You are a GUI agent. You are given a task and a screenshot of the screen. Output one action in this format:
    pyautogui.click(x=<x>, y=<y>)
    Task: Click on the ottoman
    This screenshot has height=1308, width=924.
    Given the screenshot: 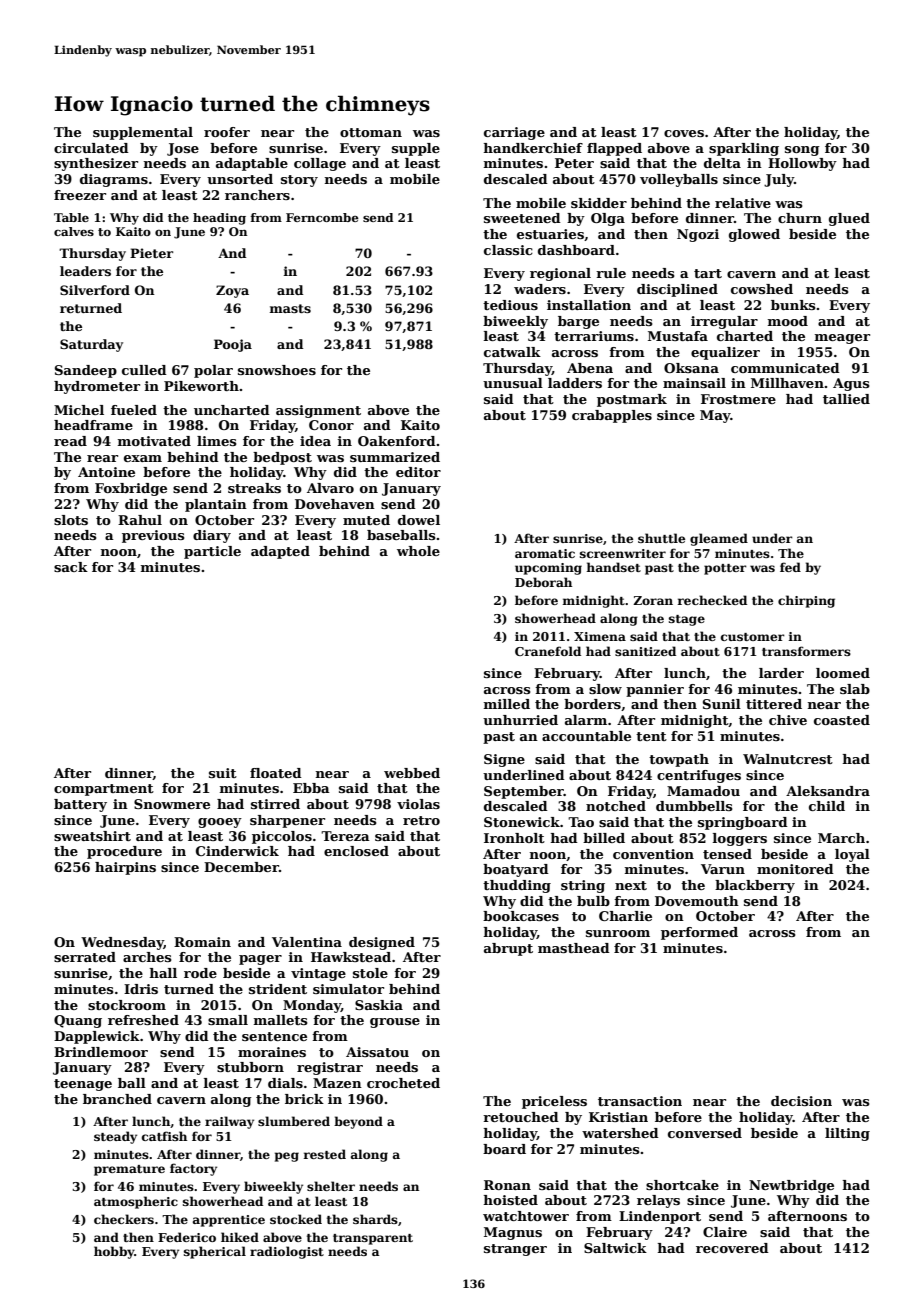 What is the action you would take?
    pyautogui.click(x=371, y=132)
